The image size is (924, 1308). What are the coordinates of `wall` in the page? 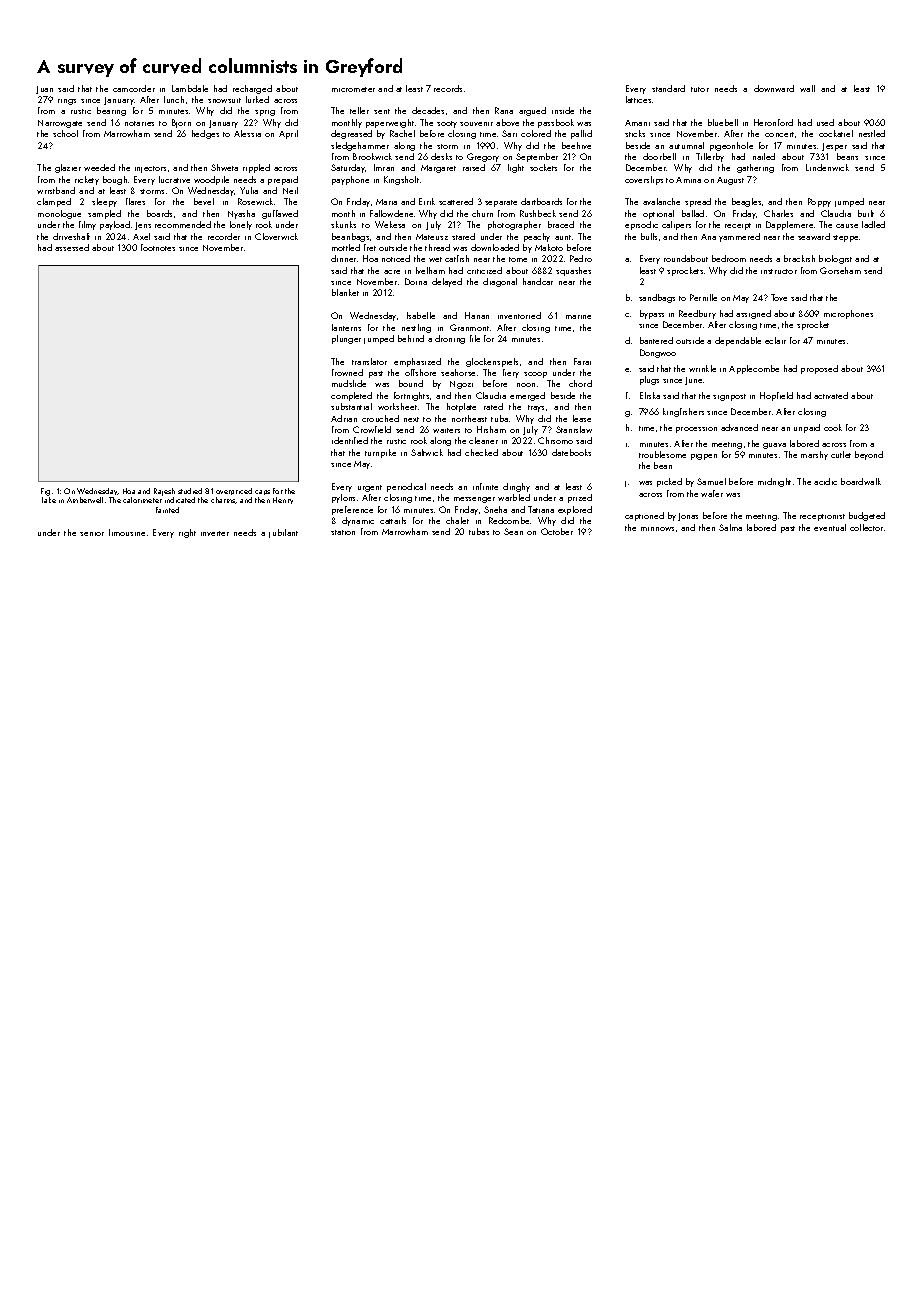 It's located at (807, 88).
